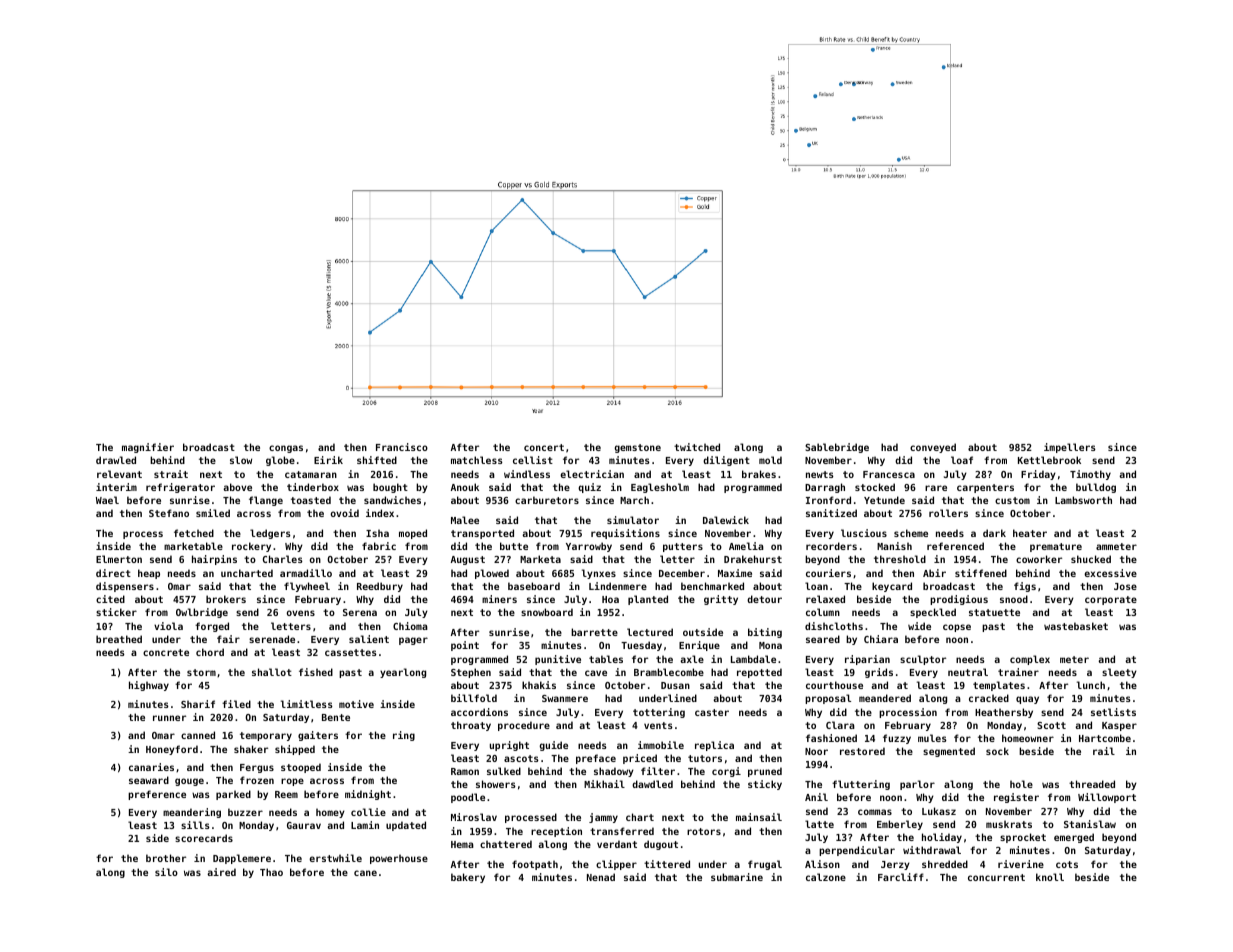 This screenshot has height=952, width=1233. Describe the element at coordinates (151, 767) in the screenshot. I see `canaries` at that location.
